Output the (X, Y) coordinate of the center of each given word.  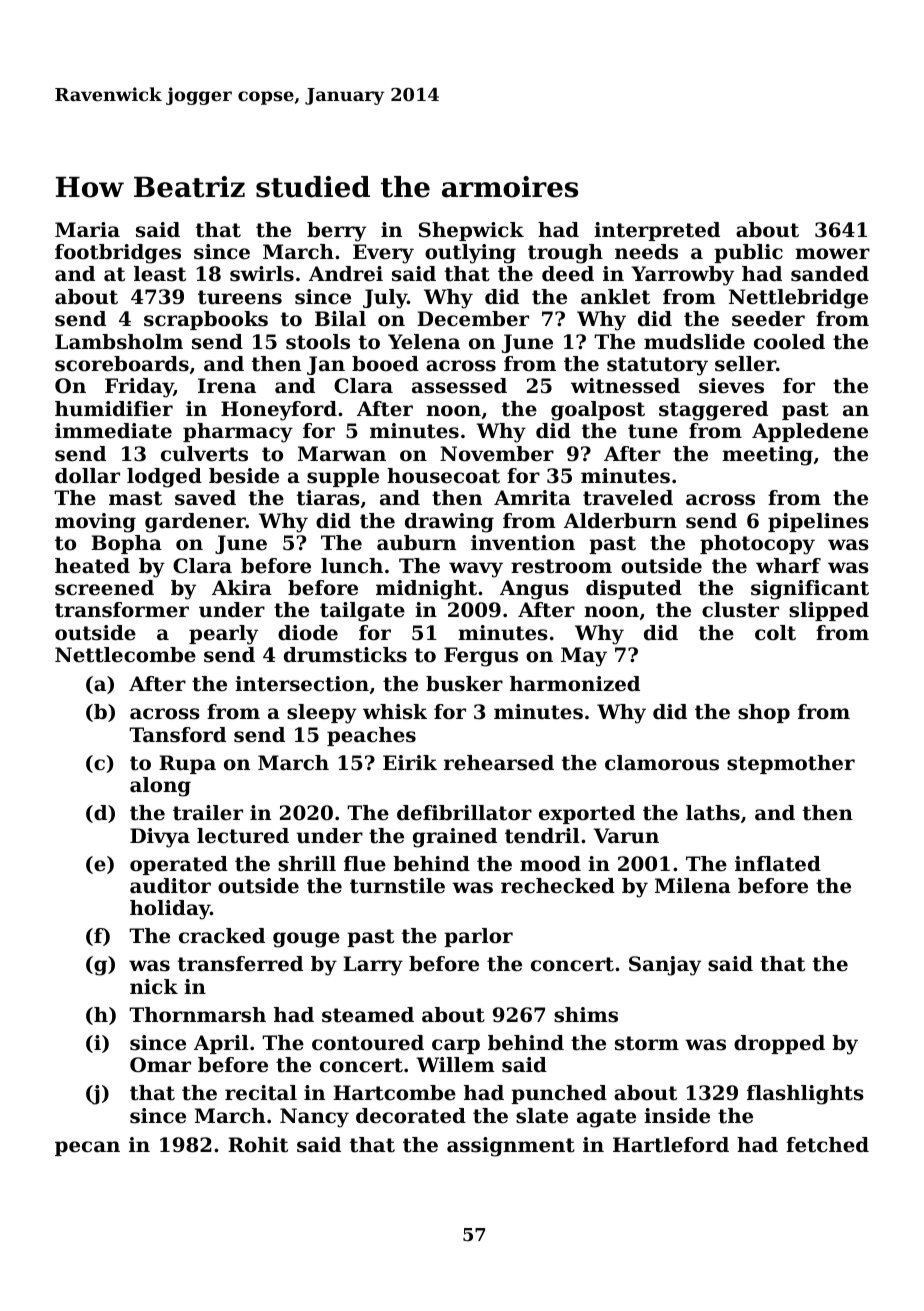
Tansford (177, 735)
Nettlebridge (798, 299)
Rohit (258, 1145)
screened (104, 588)
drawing (449, 523)
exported (587, 814)
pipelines (818, 522)
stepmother (791, 764)
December (473, 319)
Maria (87, 230)
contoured (368, 1043)
